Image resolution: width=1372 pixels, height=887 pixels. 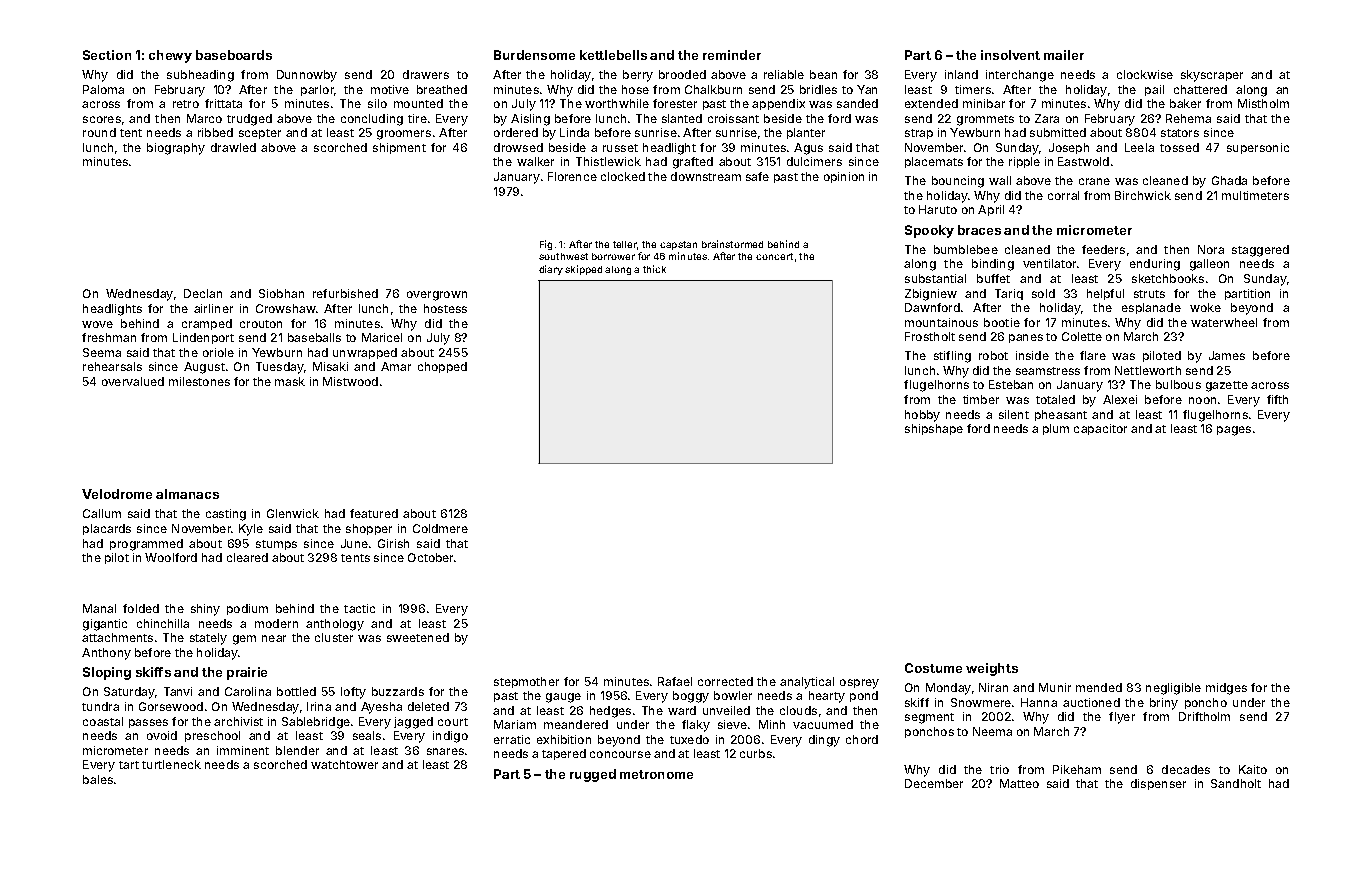 I want to click on reliable, so click(x=784, y=74).
